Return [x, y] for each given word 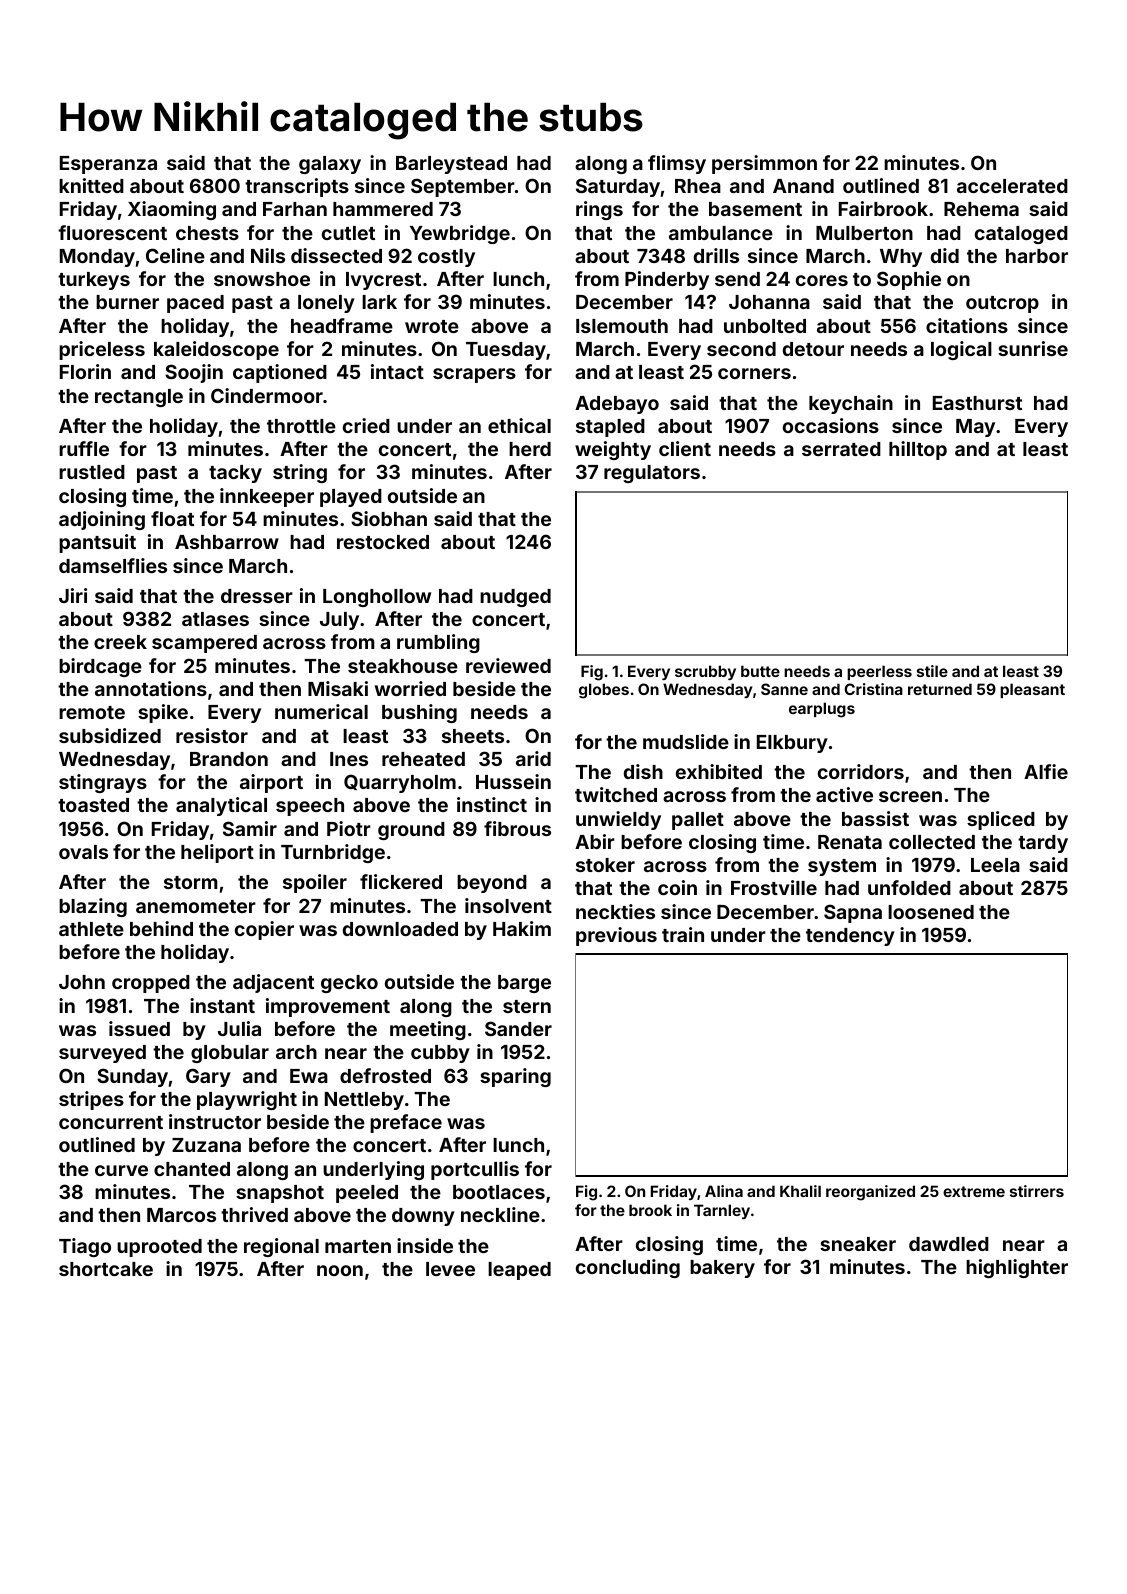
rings [599, 210]
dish [643, 771]
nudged [515, 598]
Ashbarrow [227, 542]
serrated [841, 449]
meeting [428, 1030]
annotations [151, 688]
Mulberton [864, 233]
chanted [192, 1169]
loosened [931, 912]
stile [932, 671]
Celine [175, 255]
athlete [91, 929]
